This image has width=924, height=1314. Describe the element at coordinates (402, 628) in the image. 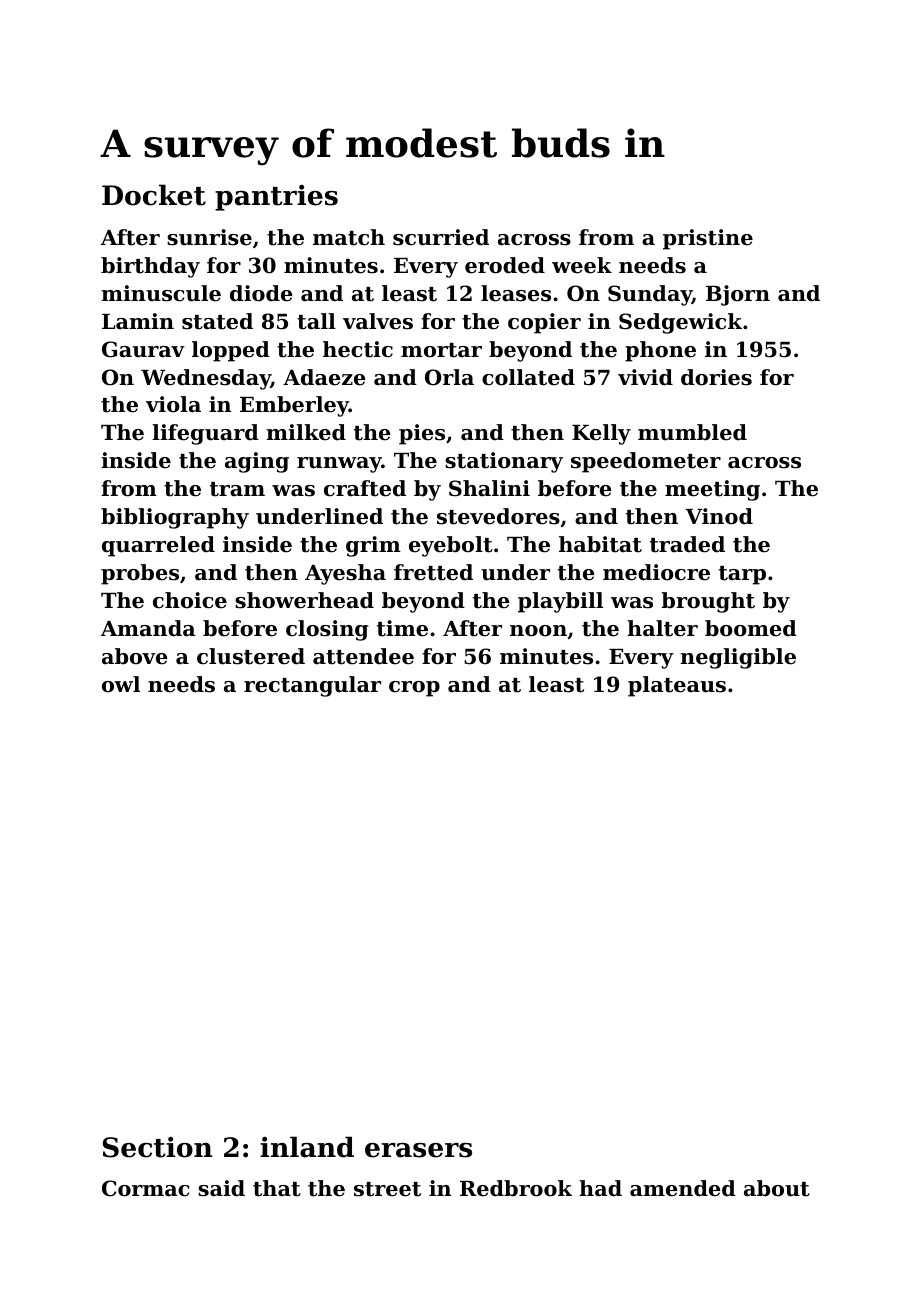

I see `time` at that location.
